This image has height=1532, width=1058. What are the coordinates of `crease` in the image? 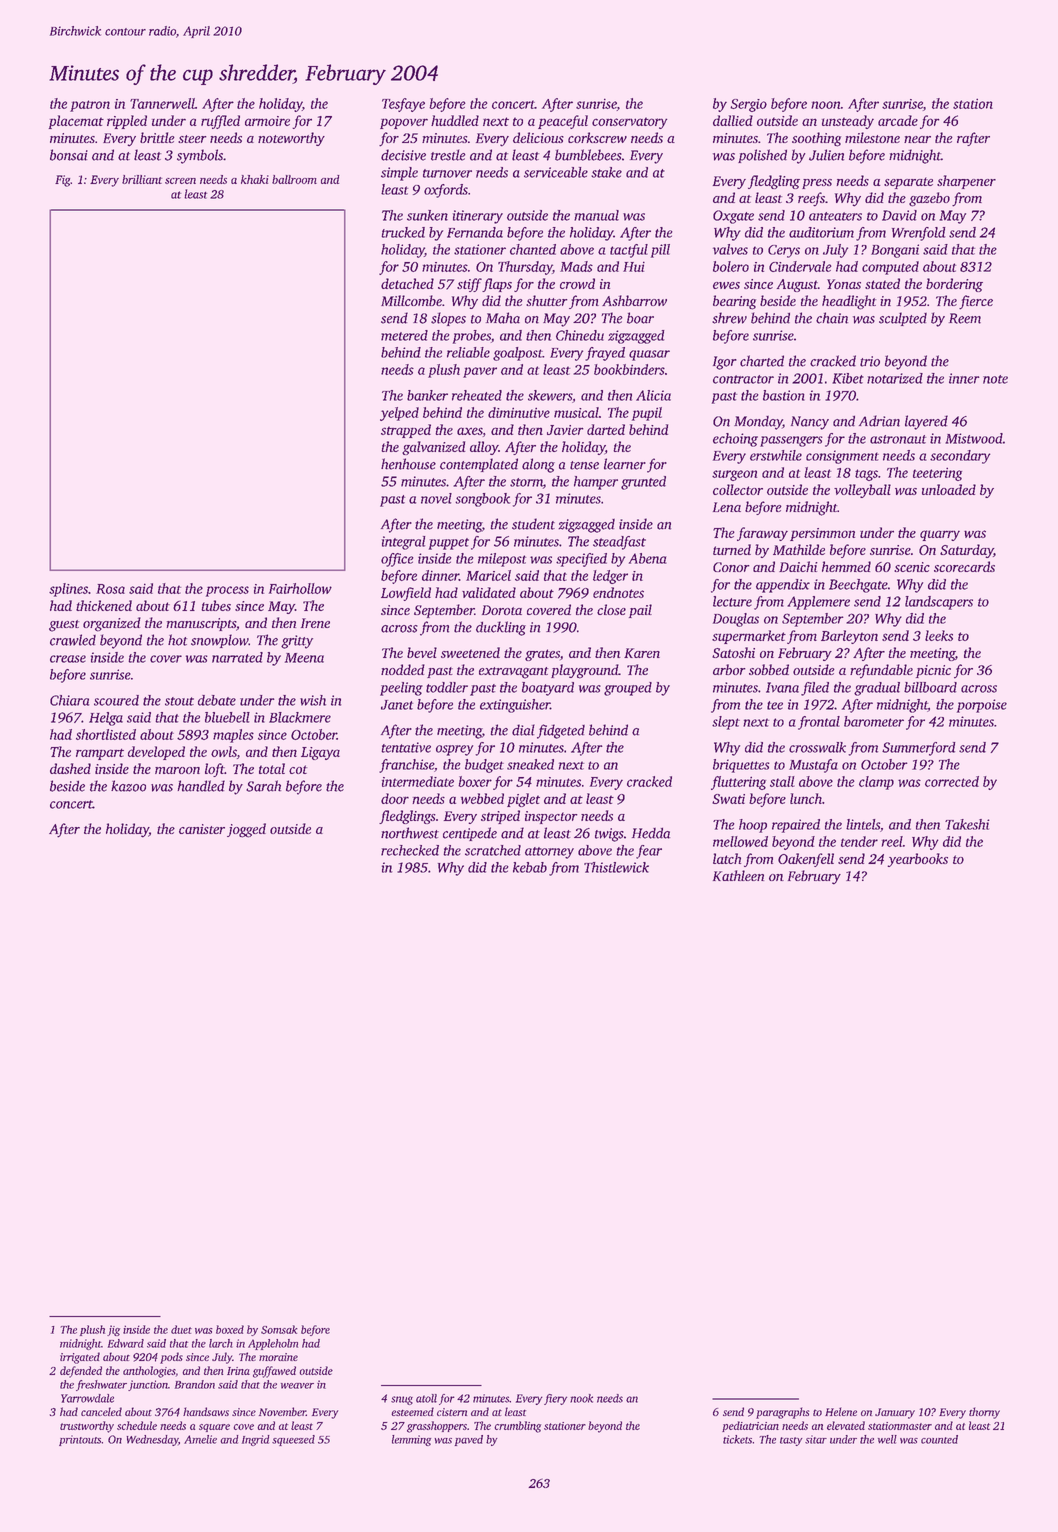 It's located at (68, 659).
